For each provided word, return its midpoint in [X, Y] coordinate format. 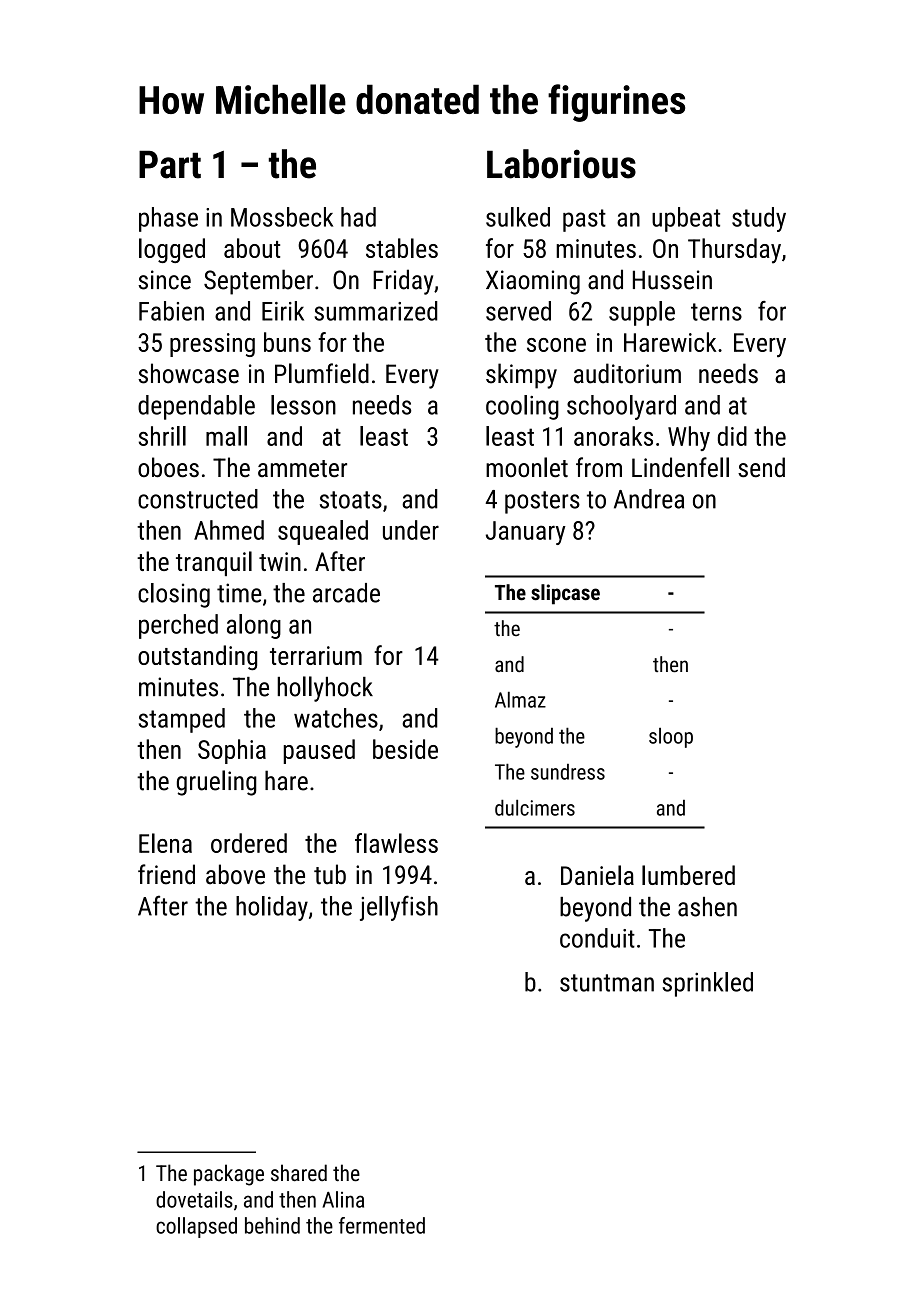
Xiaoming [533, 282]
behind [272, 1225]
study [759, 219]
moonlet [527, 467]
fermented [382, 1225]
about [252, 248]
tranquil [214, 563]
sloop [671, 738]
